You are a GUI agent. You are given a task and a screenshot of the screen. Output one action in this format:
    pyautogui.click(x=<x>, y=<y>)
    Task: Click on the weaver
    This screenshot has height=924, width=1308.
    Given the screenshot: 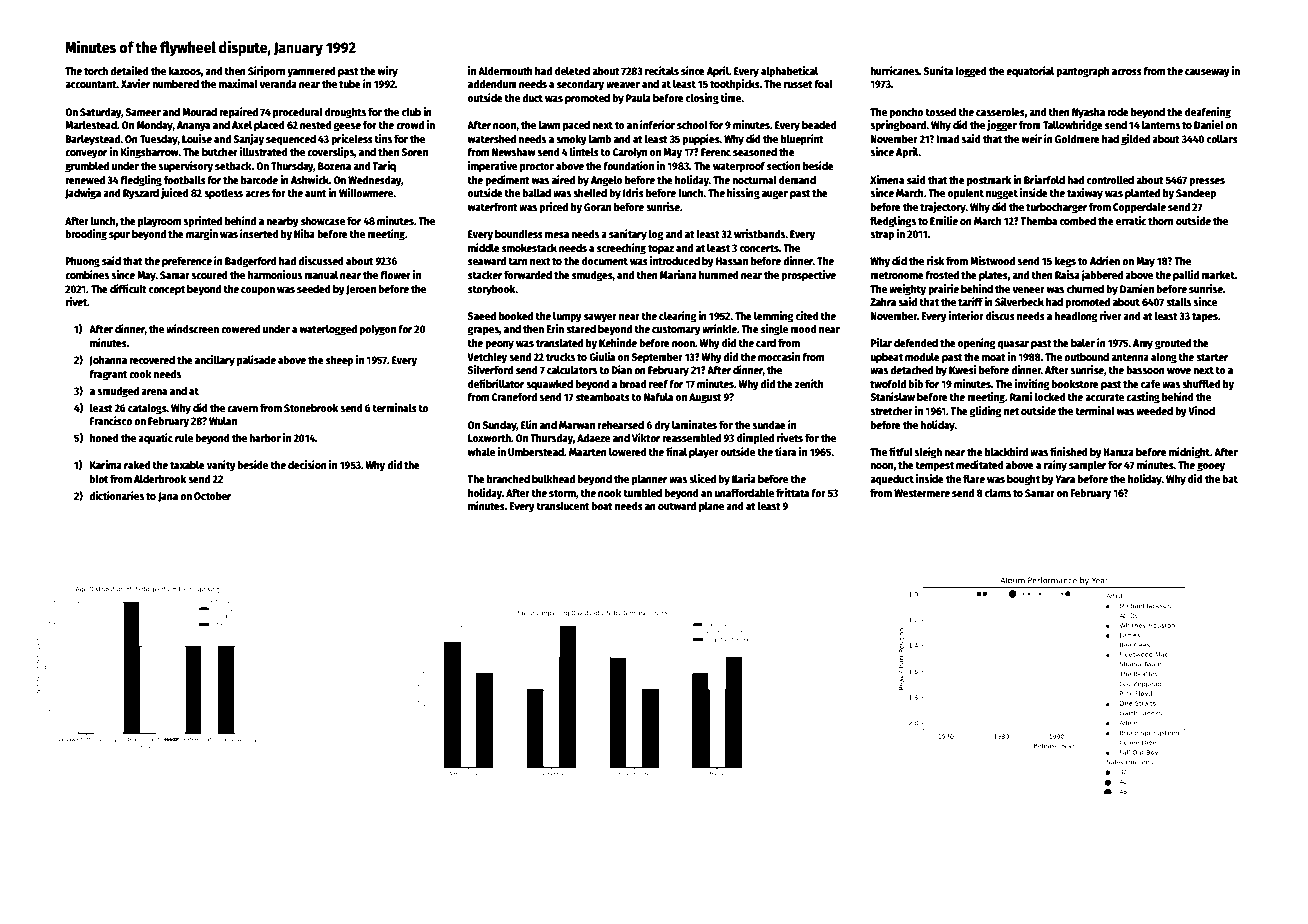 What is the action you would take?
    pyautogui.click(x=623, y=85)
